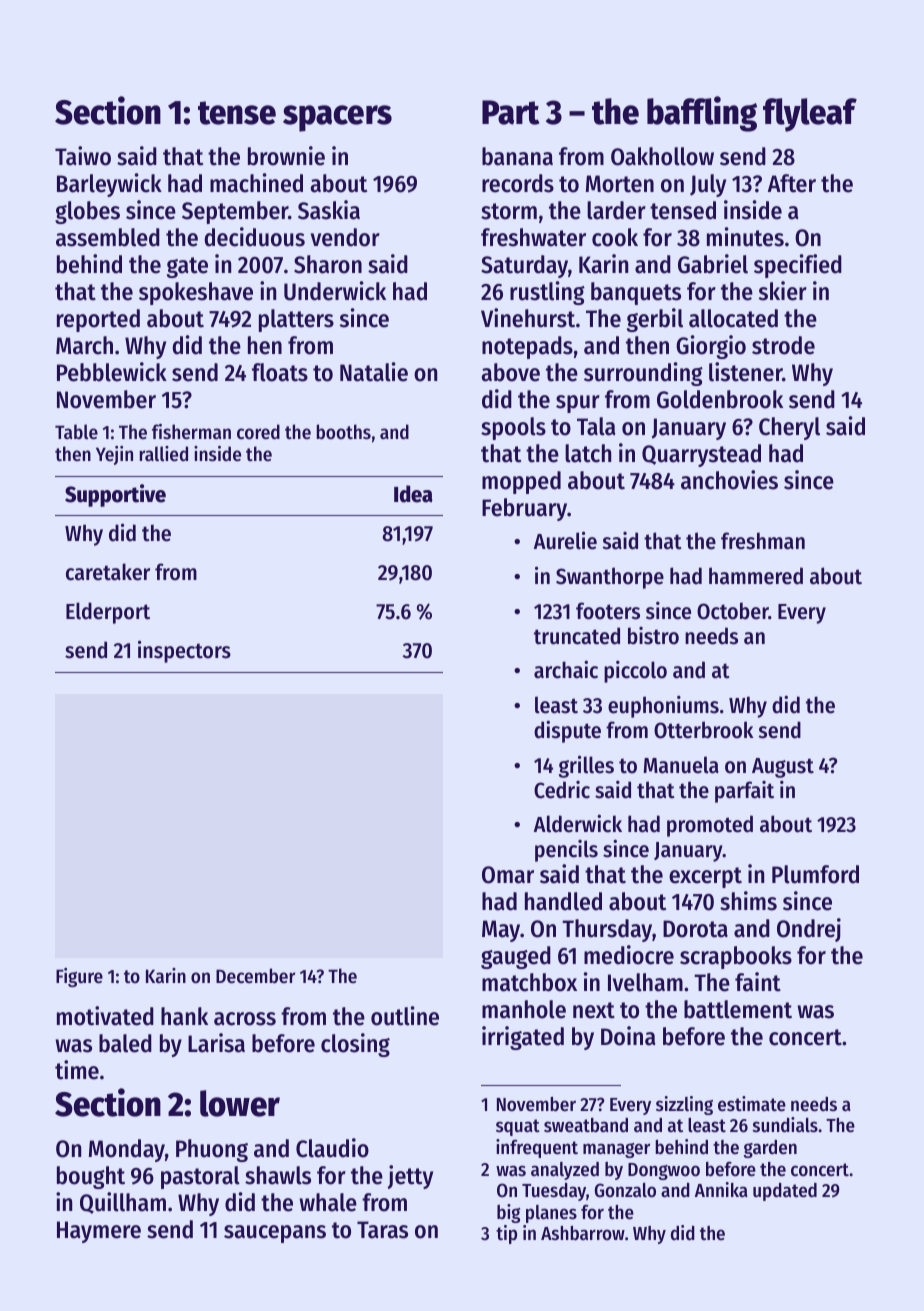  I want to click on baffling, so click(702, 114).
